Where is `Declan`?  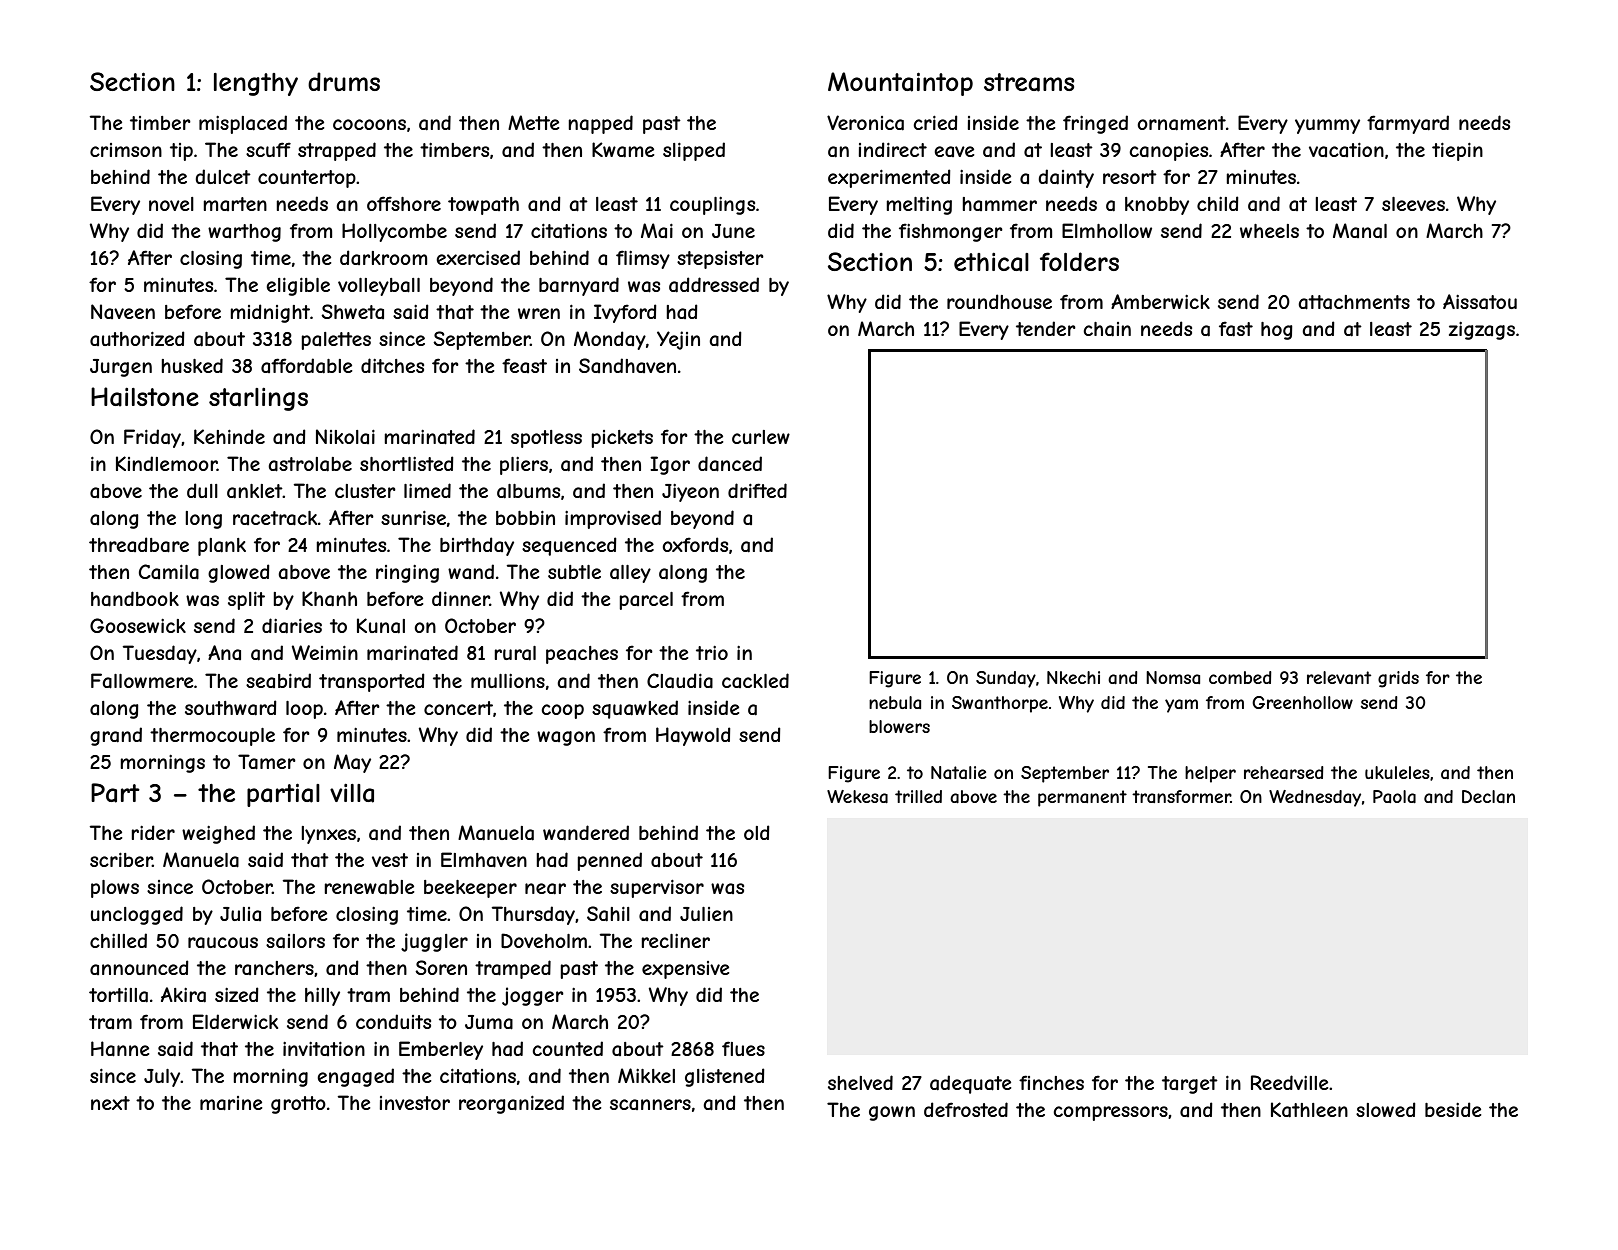
Declan is located at coordinates (1488, 796).
